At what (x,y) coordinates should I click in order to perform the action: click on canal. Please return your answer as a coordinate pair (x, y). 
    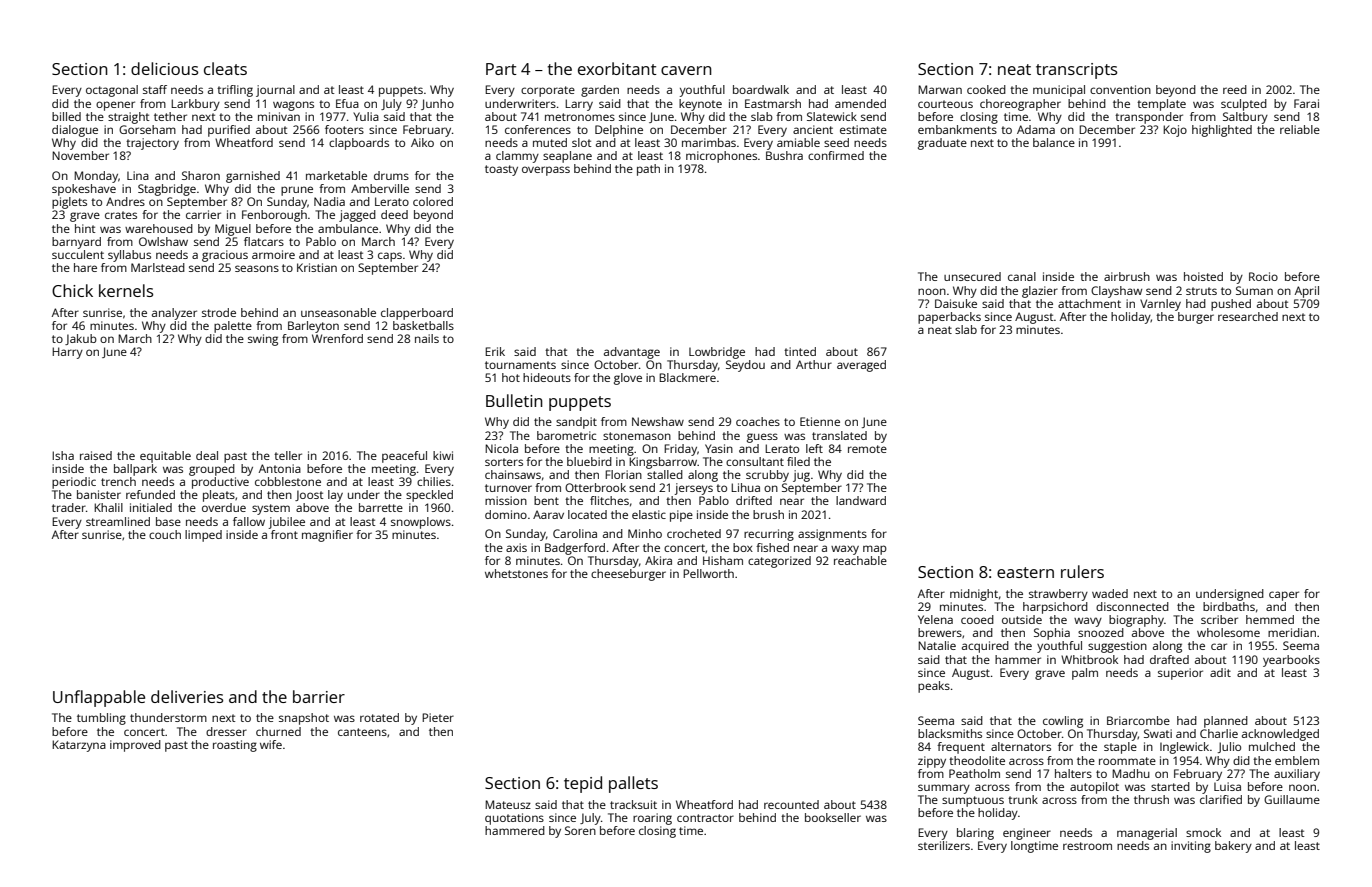
    Looking at the image, I should click on (1022, 276).
